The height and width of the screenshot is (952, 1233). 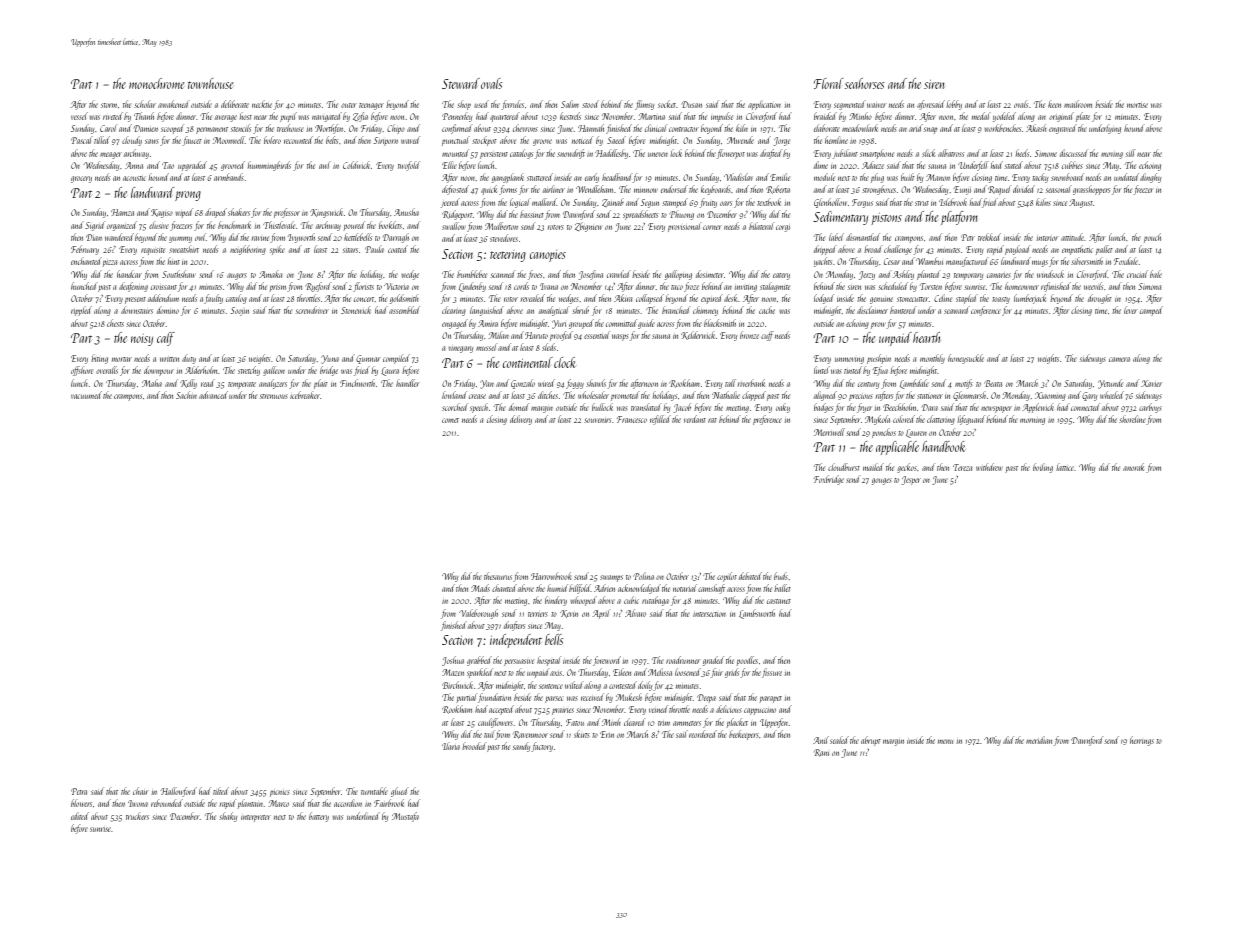 I want to click on morning, so click(x=1032, y=421).
